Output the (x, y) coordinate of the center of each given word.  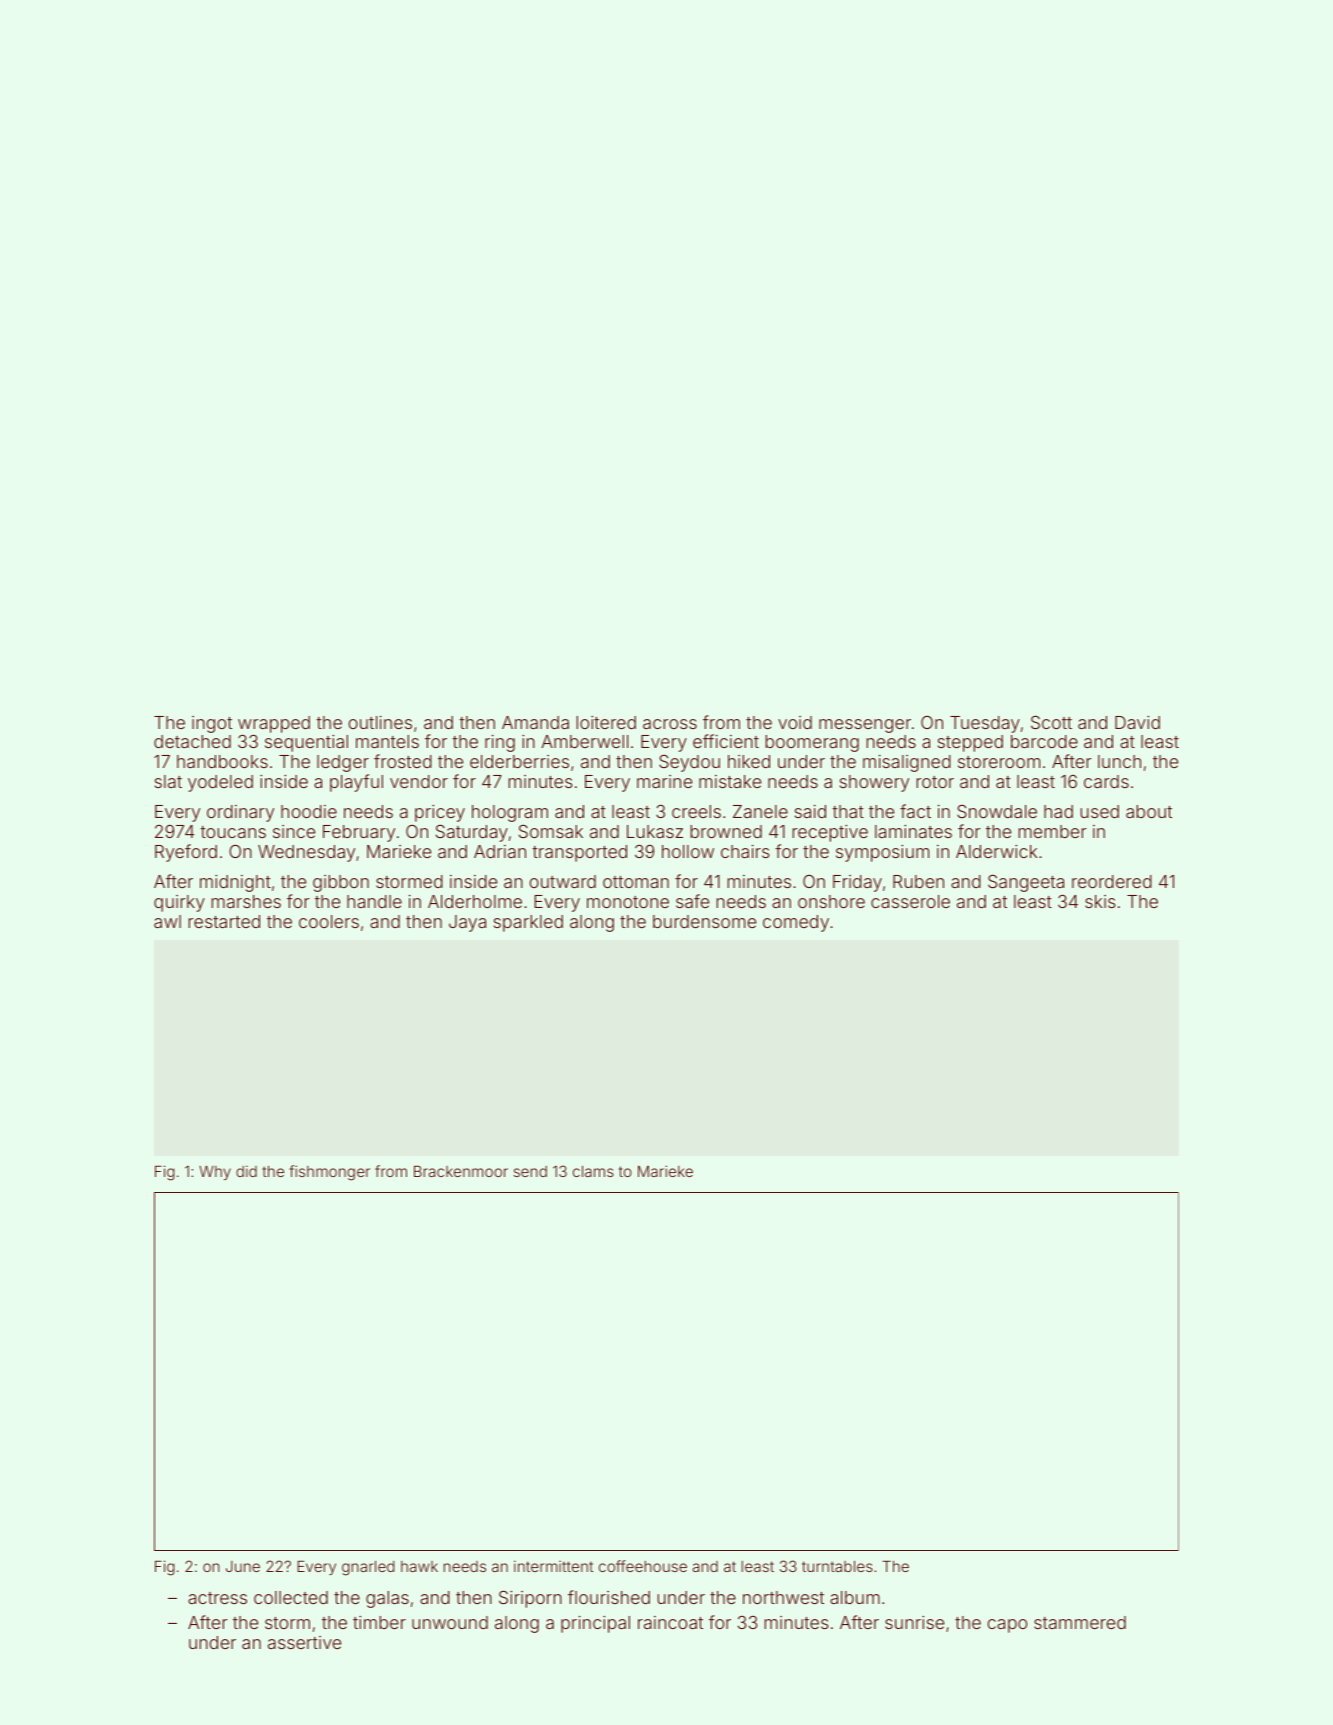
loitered (606, 722)
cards (1106, 781)
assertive (304, 1642)
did (246, 1171)
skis (1100, 901)
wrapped (274, 724)
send (530, 1171)
